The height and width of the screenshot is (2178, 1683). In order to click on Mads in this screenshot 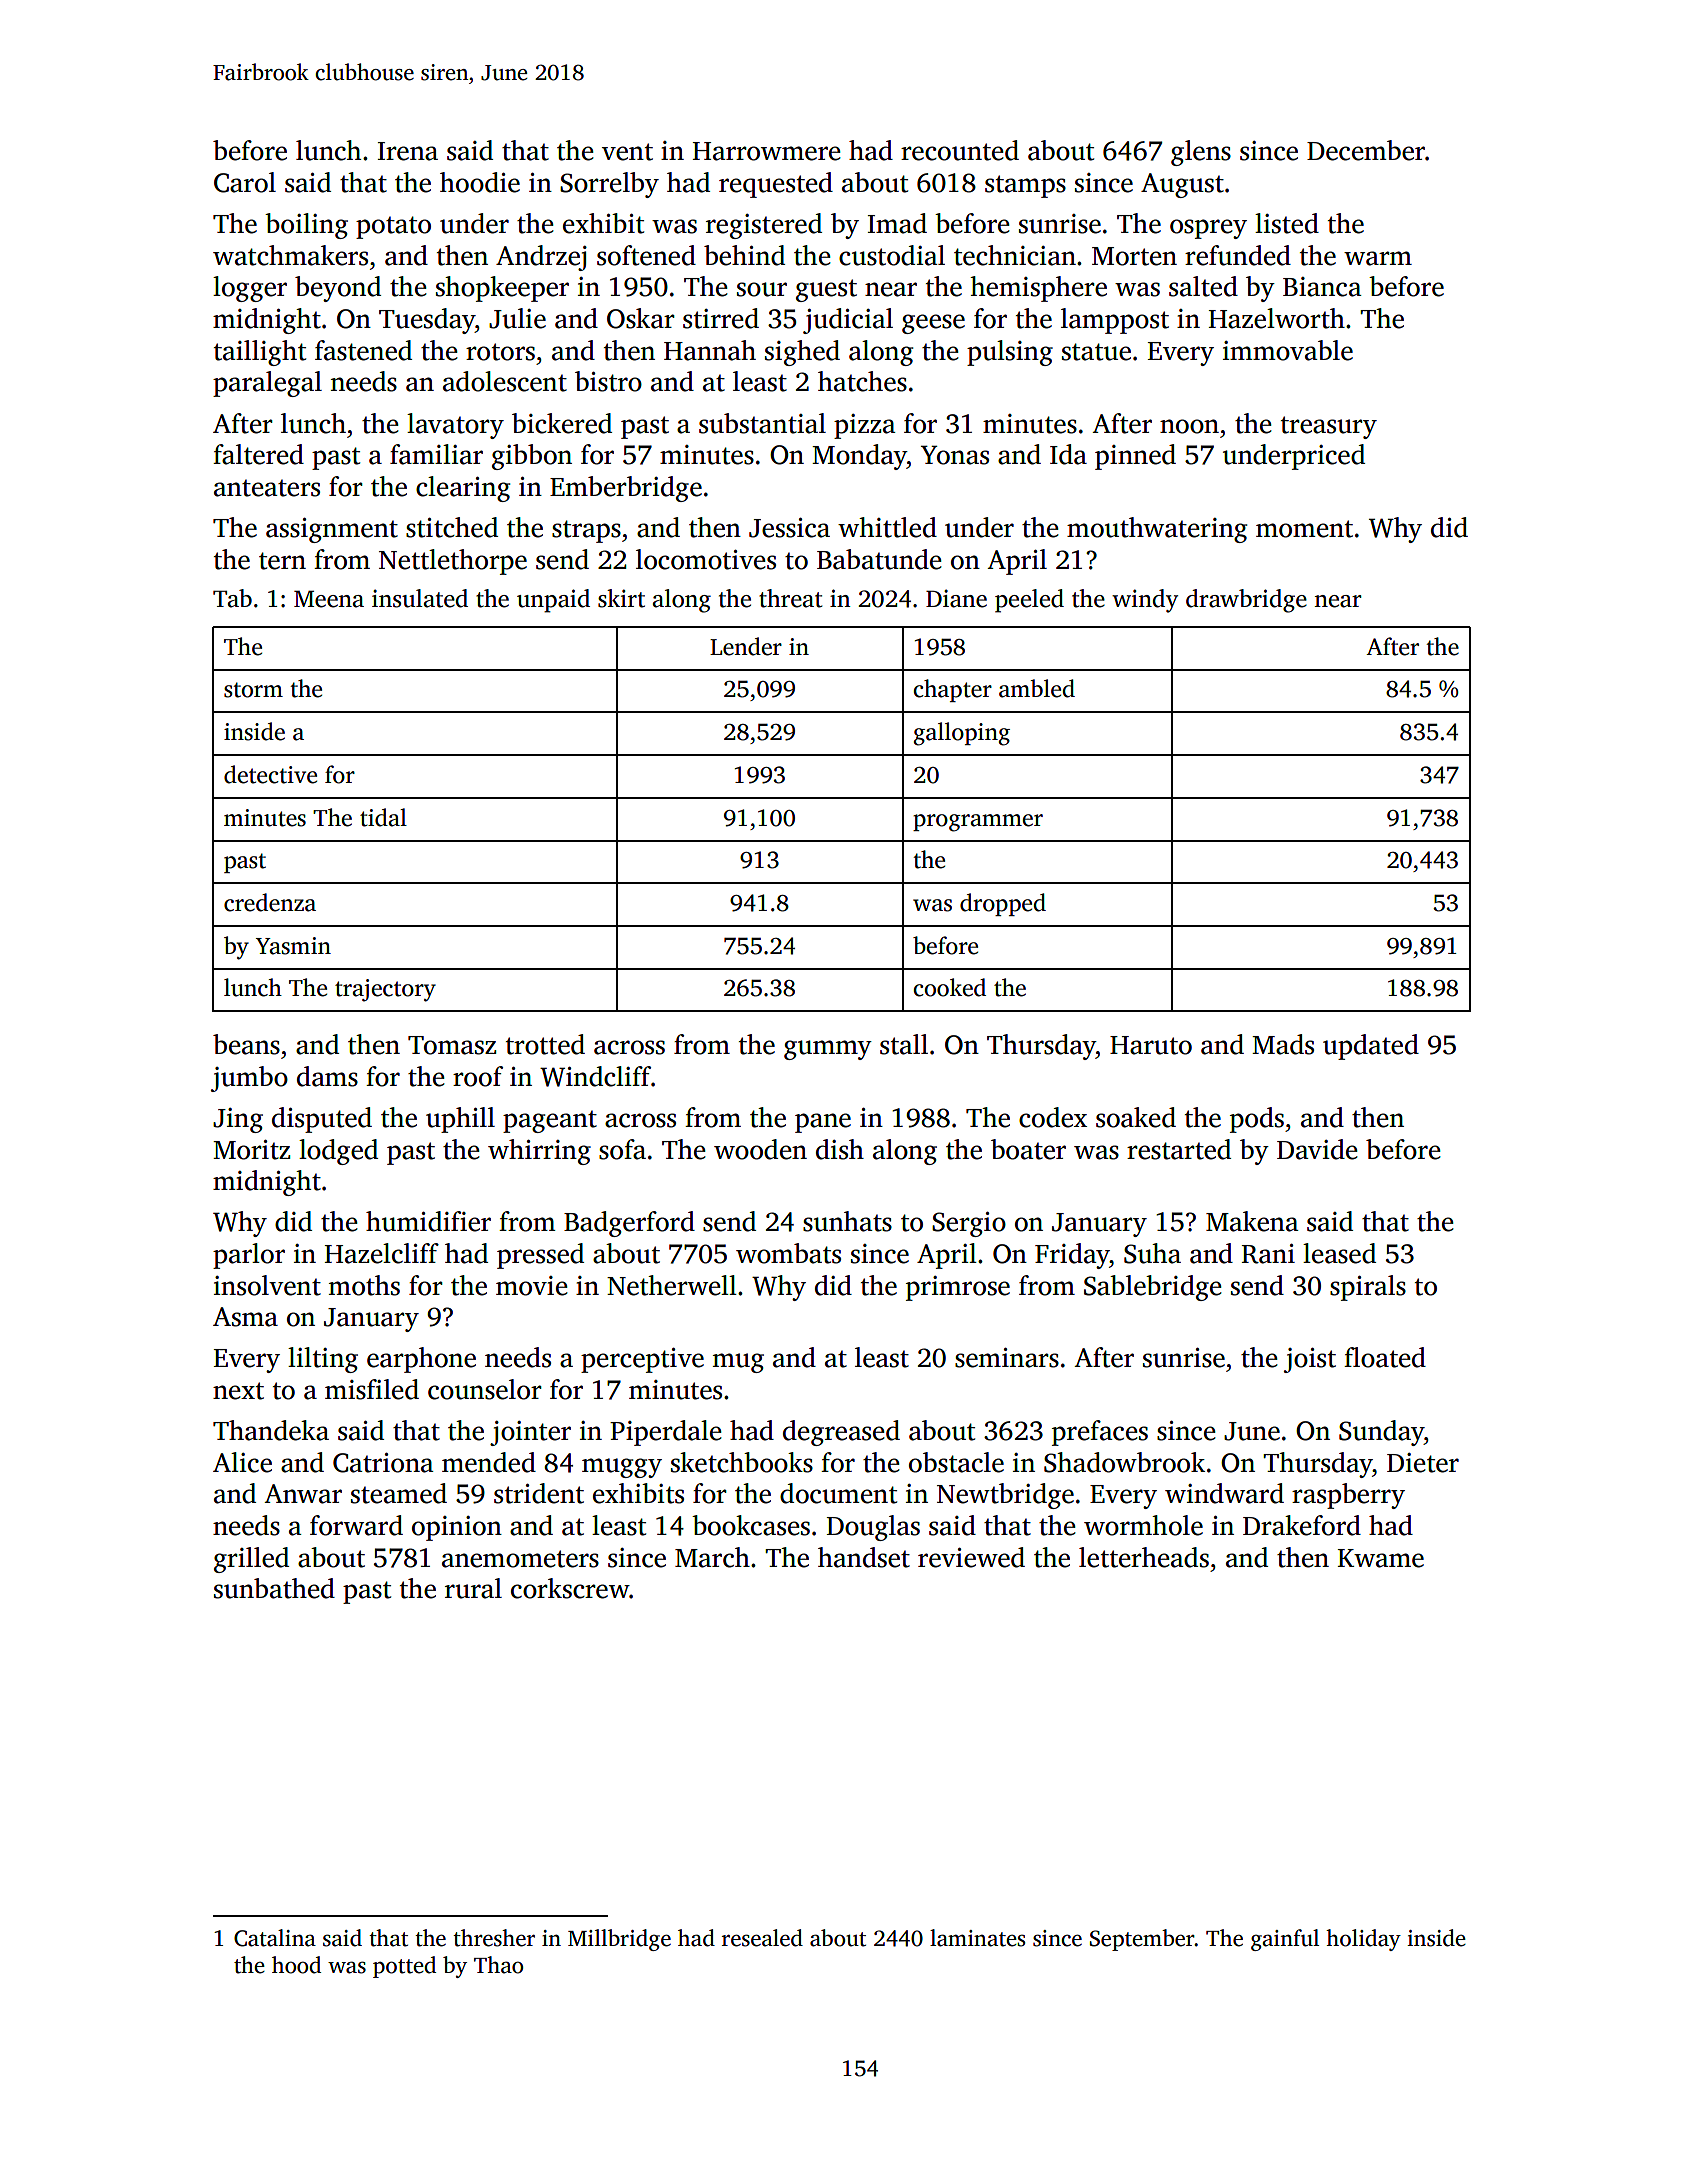, I will do `click(1283, 1044)`.
